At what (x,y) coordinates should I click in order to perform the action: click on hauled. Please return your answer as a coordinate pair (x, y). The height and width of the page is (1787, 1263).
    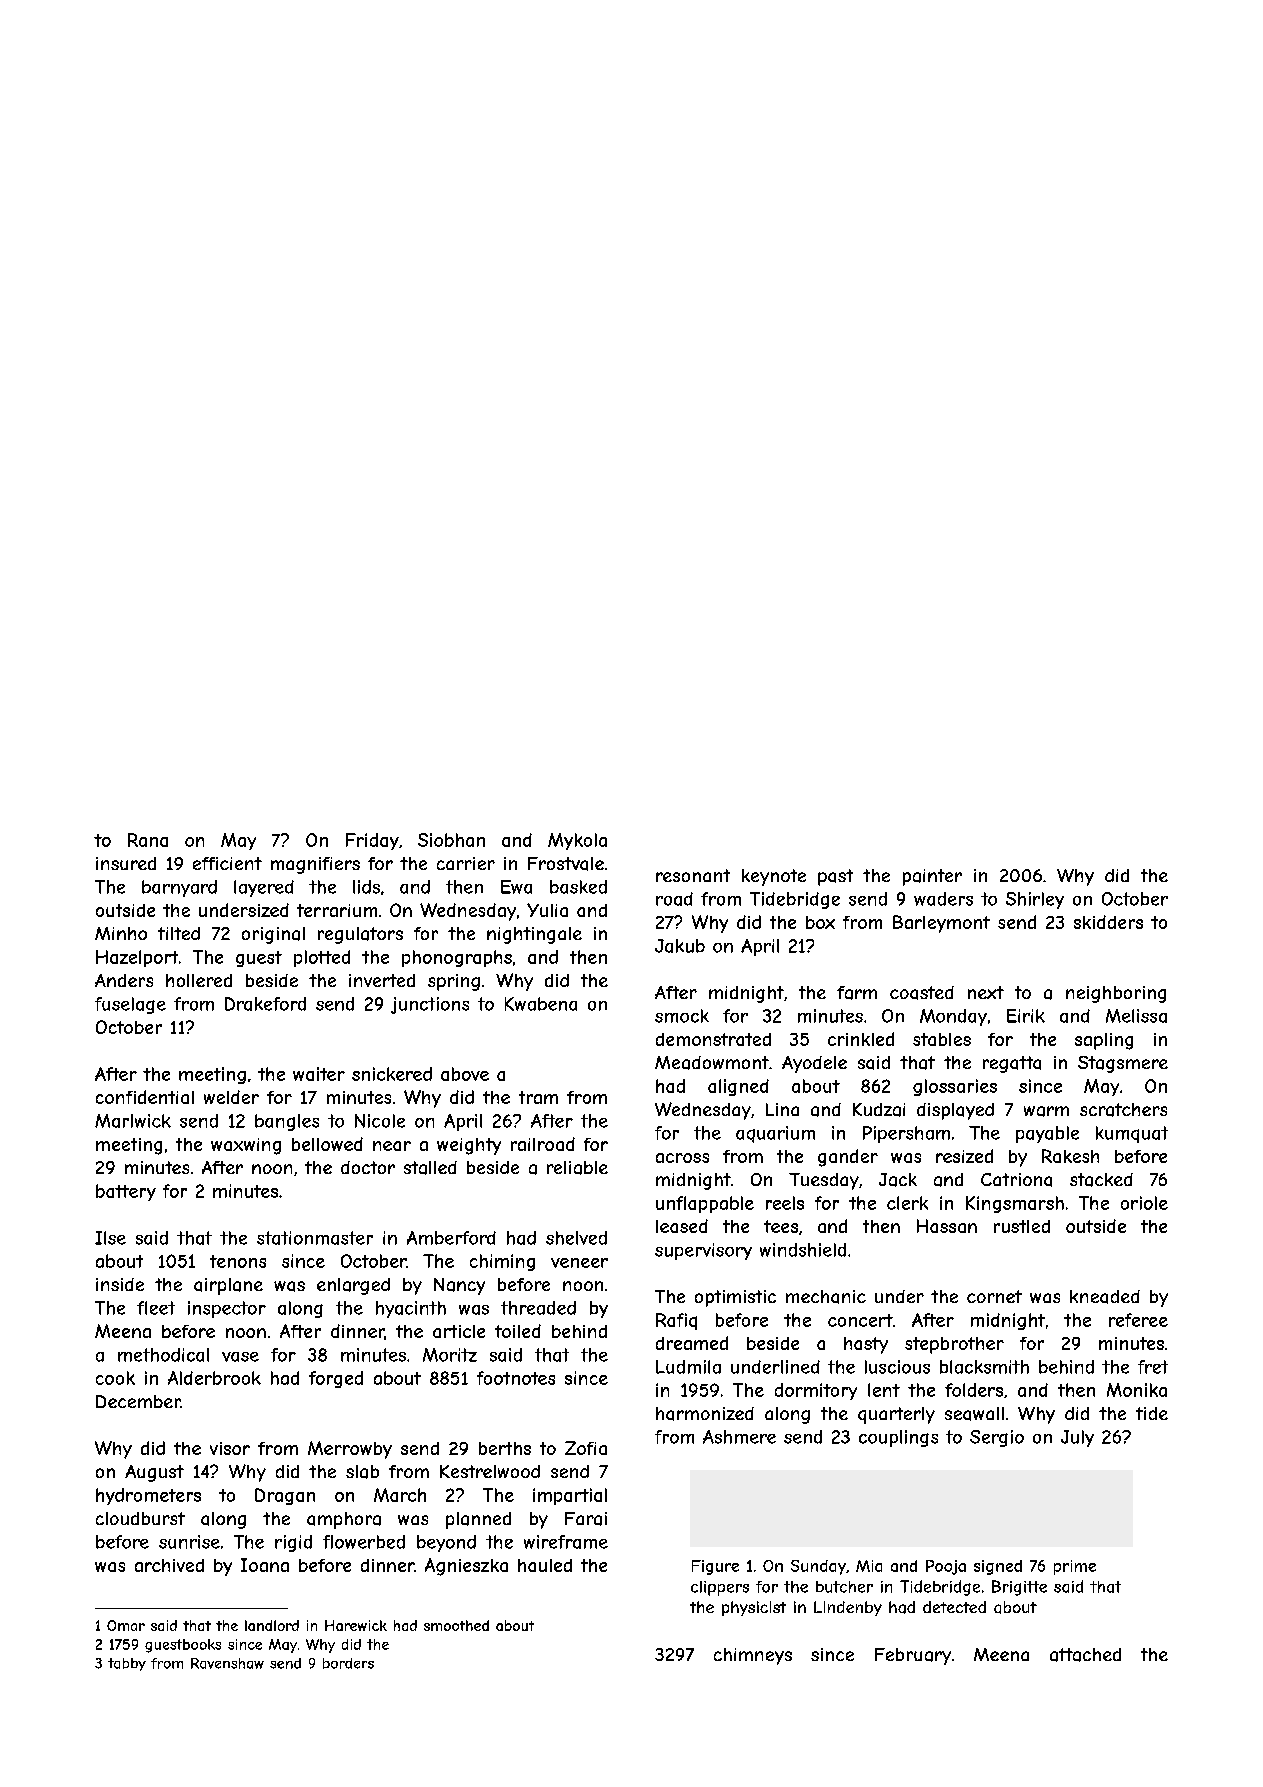
    Looking at the image, I should click on (545, 1565).
